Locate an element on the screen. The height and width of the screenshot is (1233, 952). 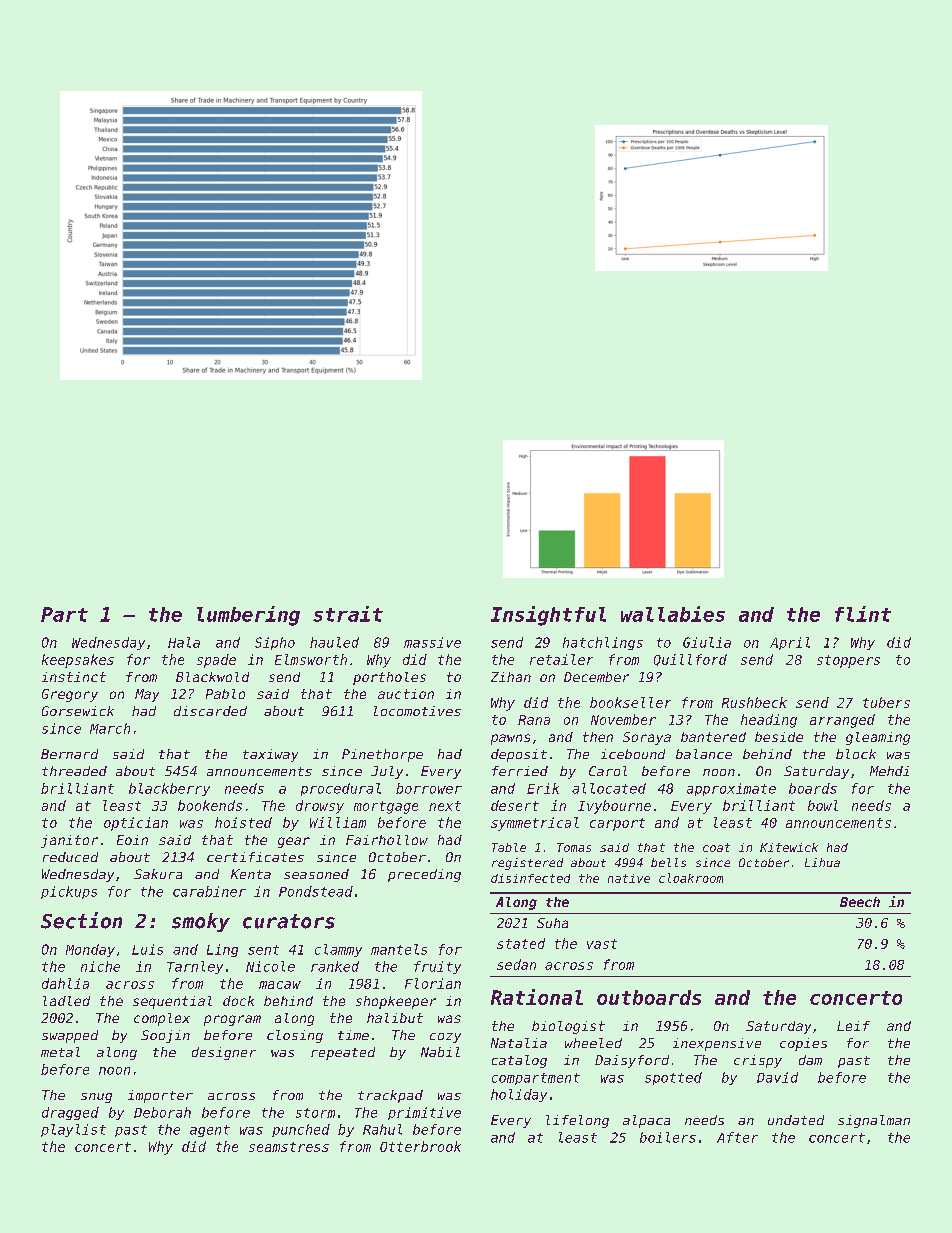
wallabies is located at coordinates (673, 614).
